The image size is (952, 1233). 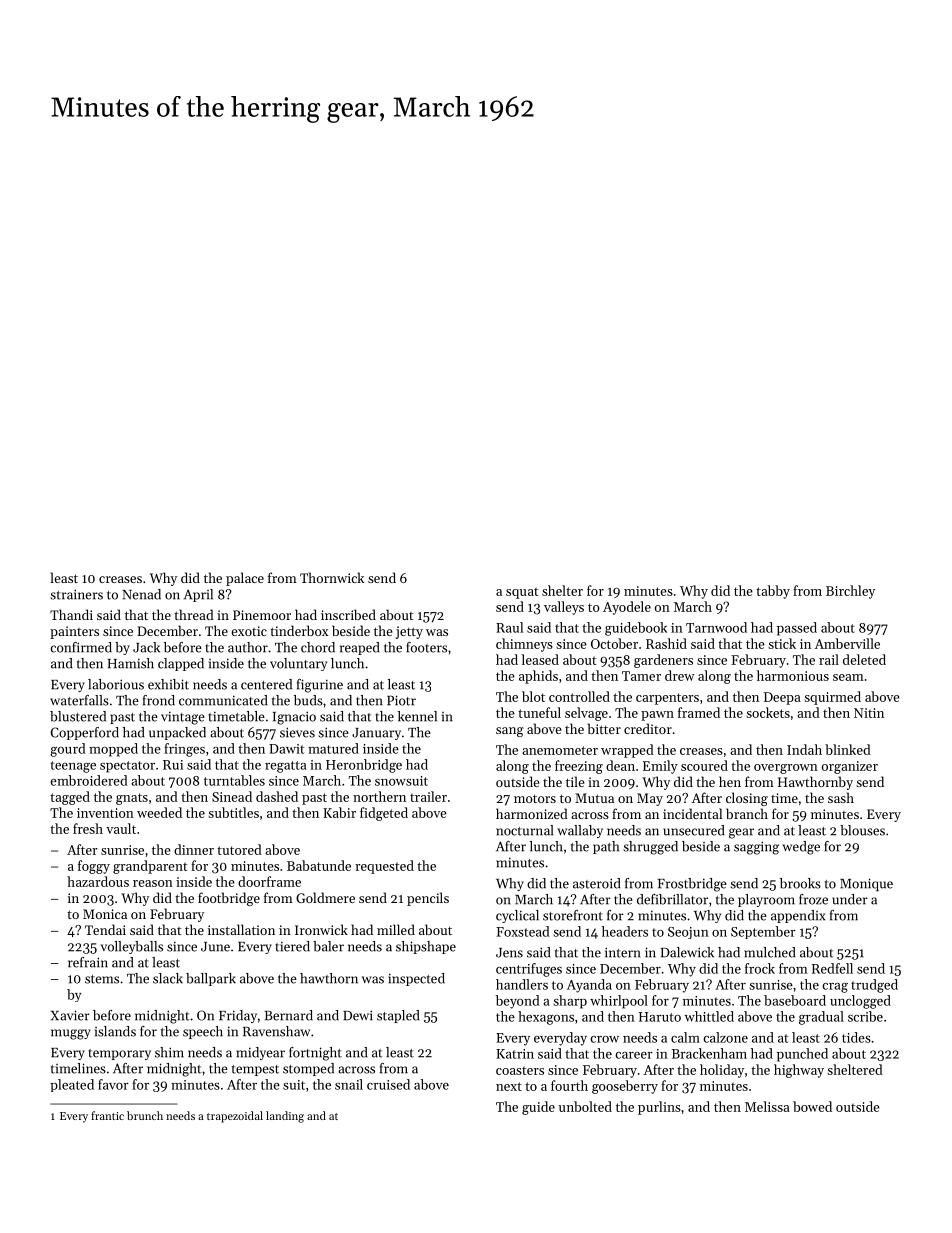 I want to click on passed, so click(x=797, y=629).
